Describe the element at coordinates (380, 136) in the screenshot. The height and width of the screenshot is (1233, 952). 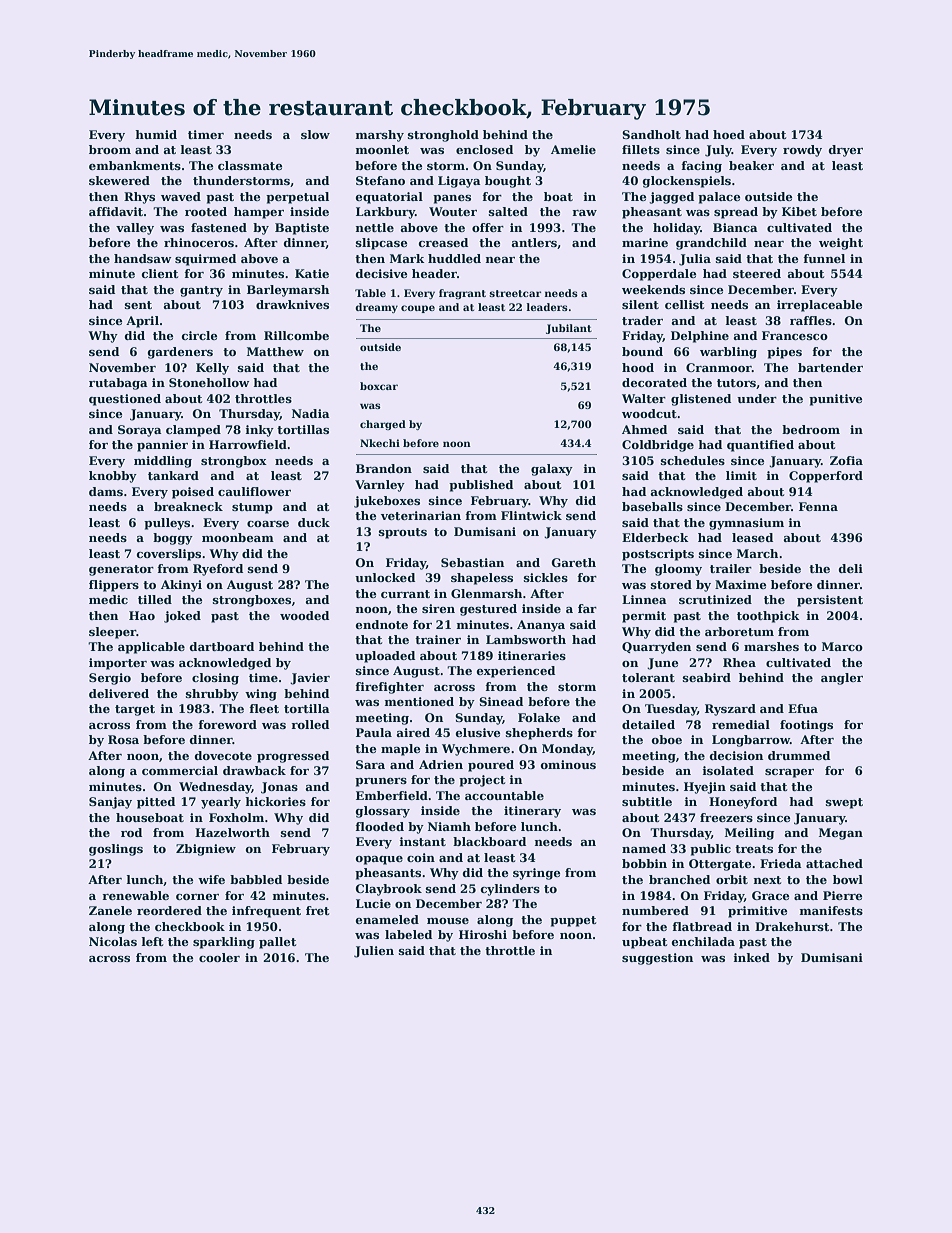
I see `marshy` at that location.
